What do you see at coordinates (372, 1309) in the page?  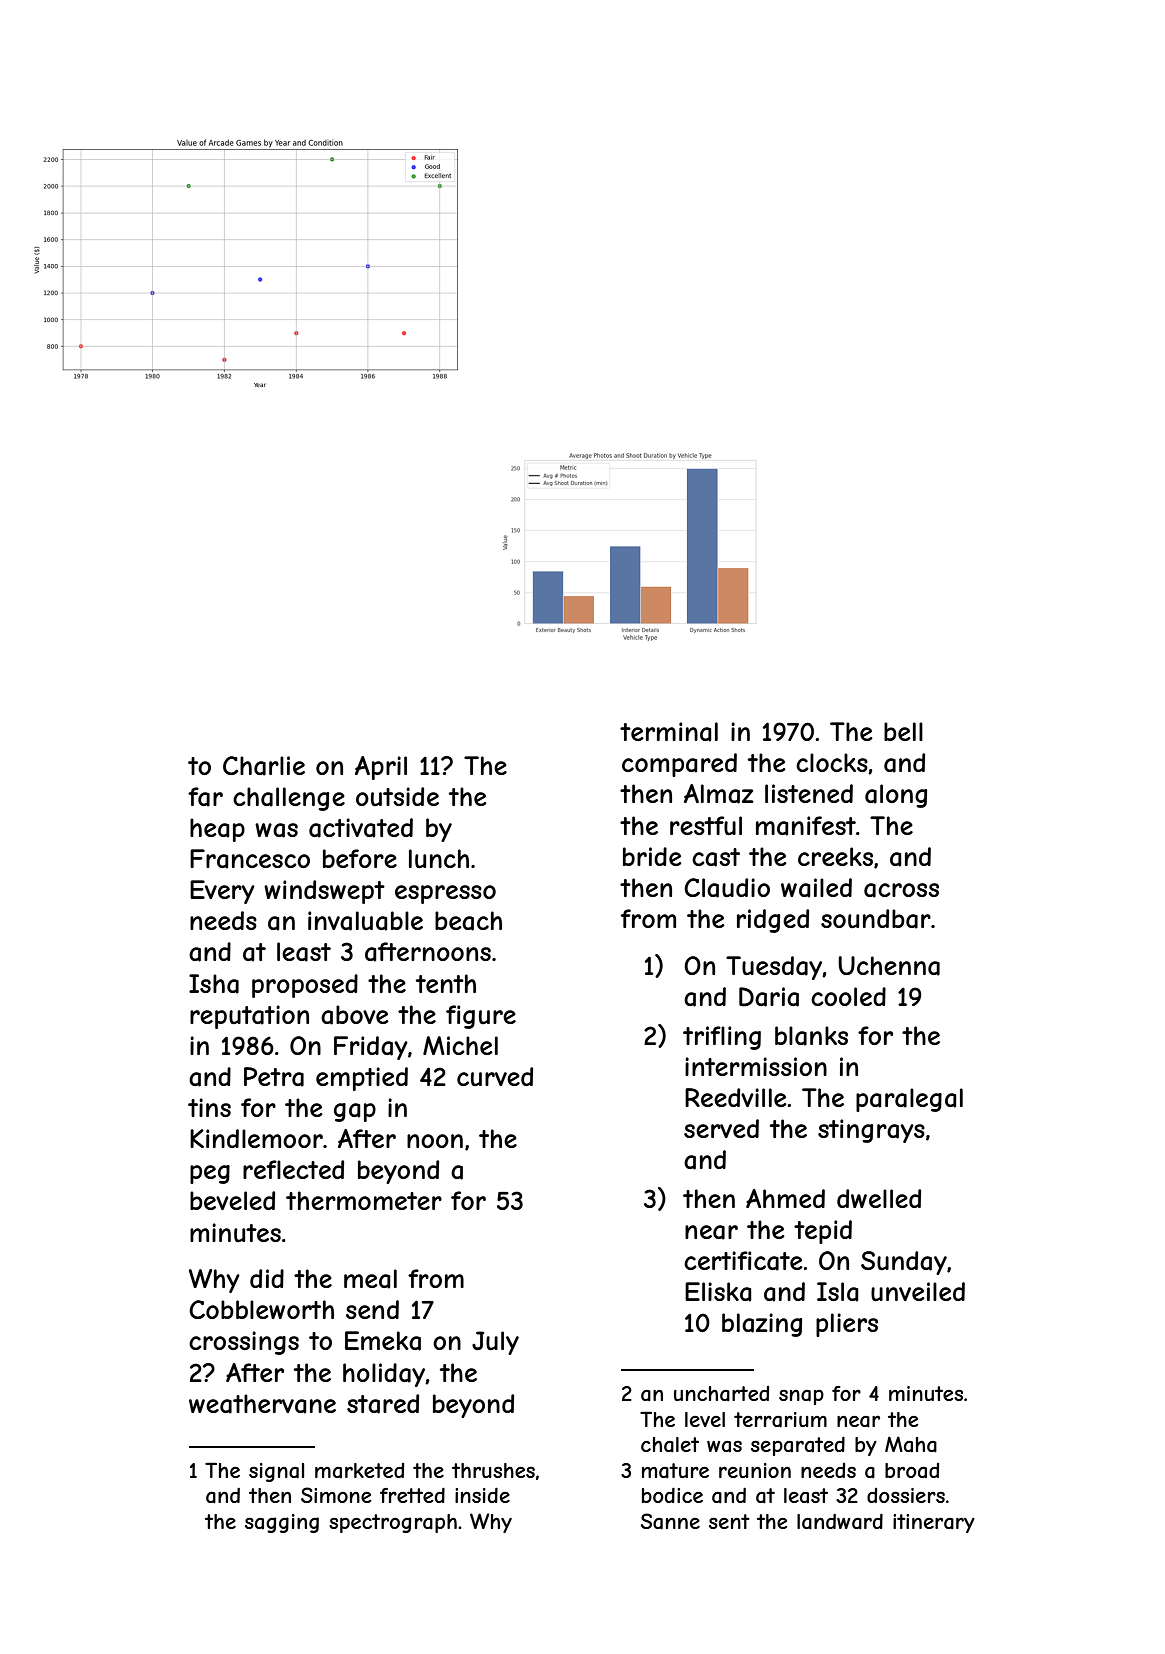 I see `send` at bounding box center [372, 1309].
